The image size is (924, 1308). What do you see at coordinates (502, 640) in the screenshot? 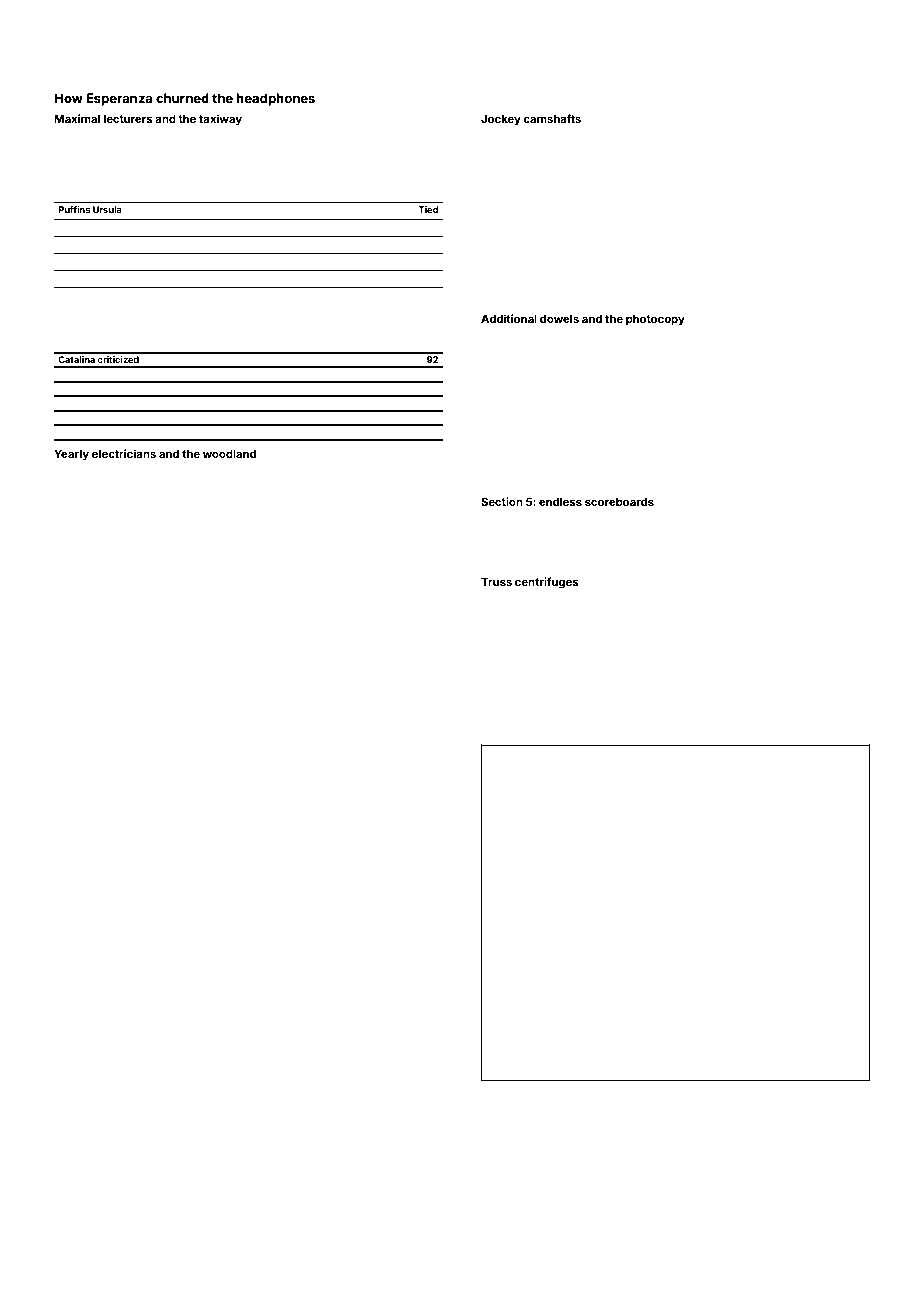
I see `Ambersby` at bounding box center [502, 640].
